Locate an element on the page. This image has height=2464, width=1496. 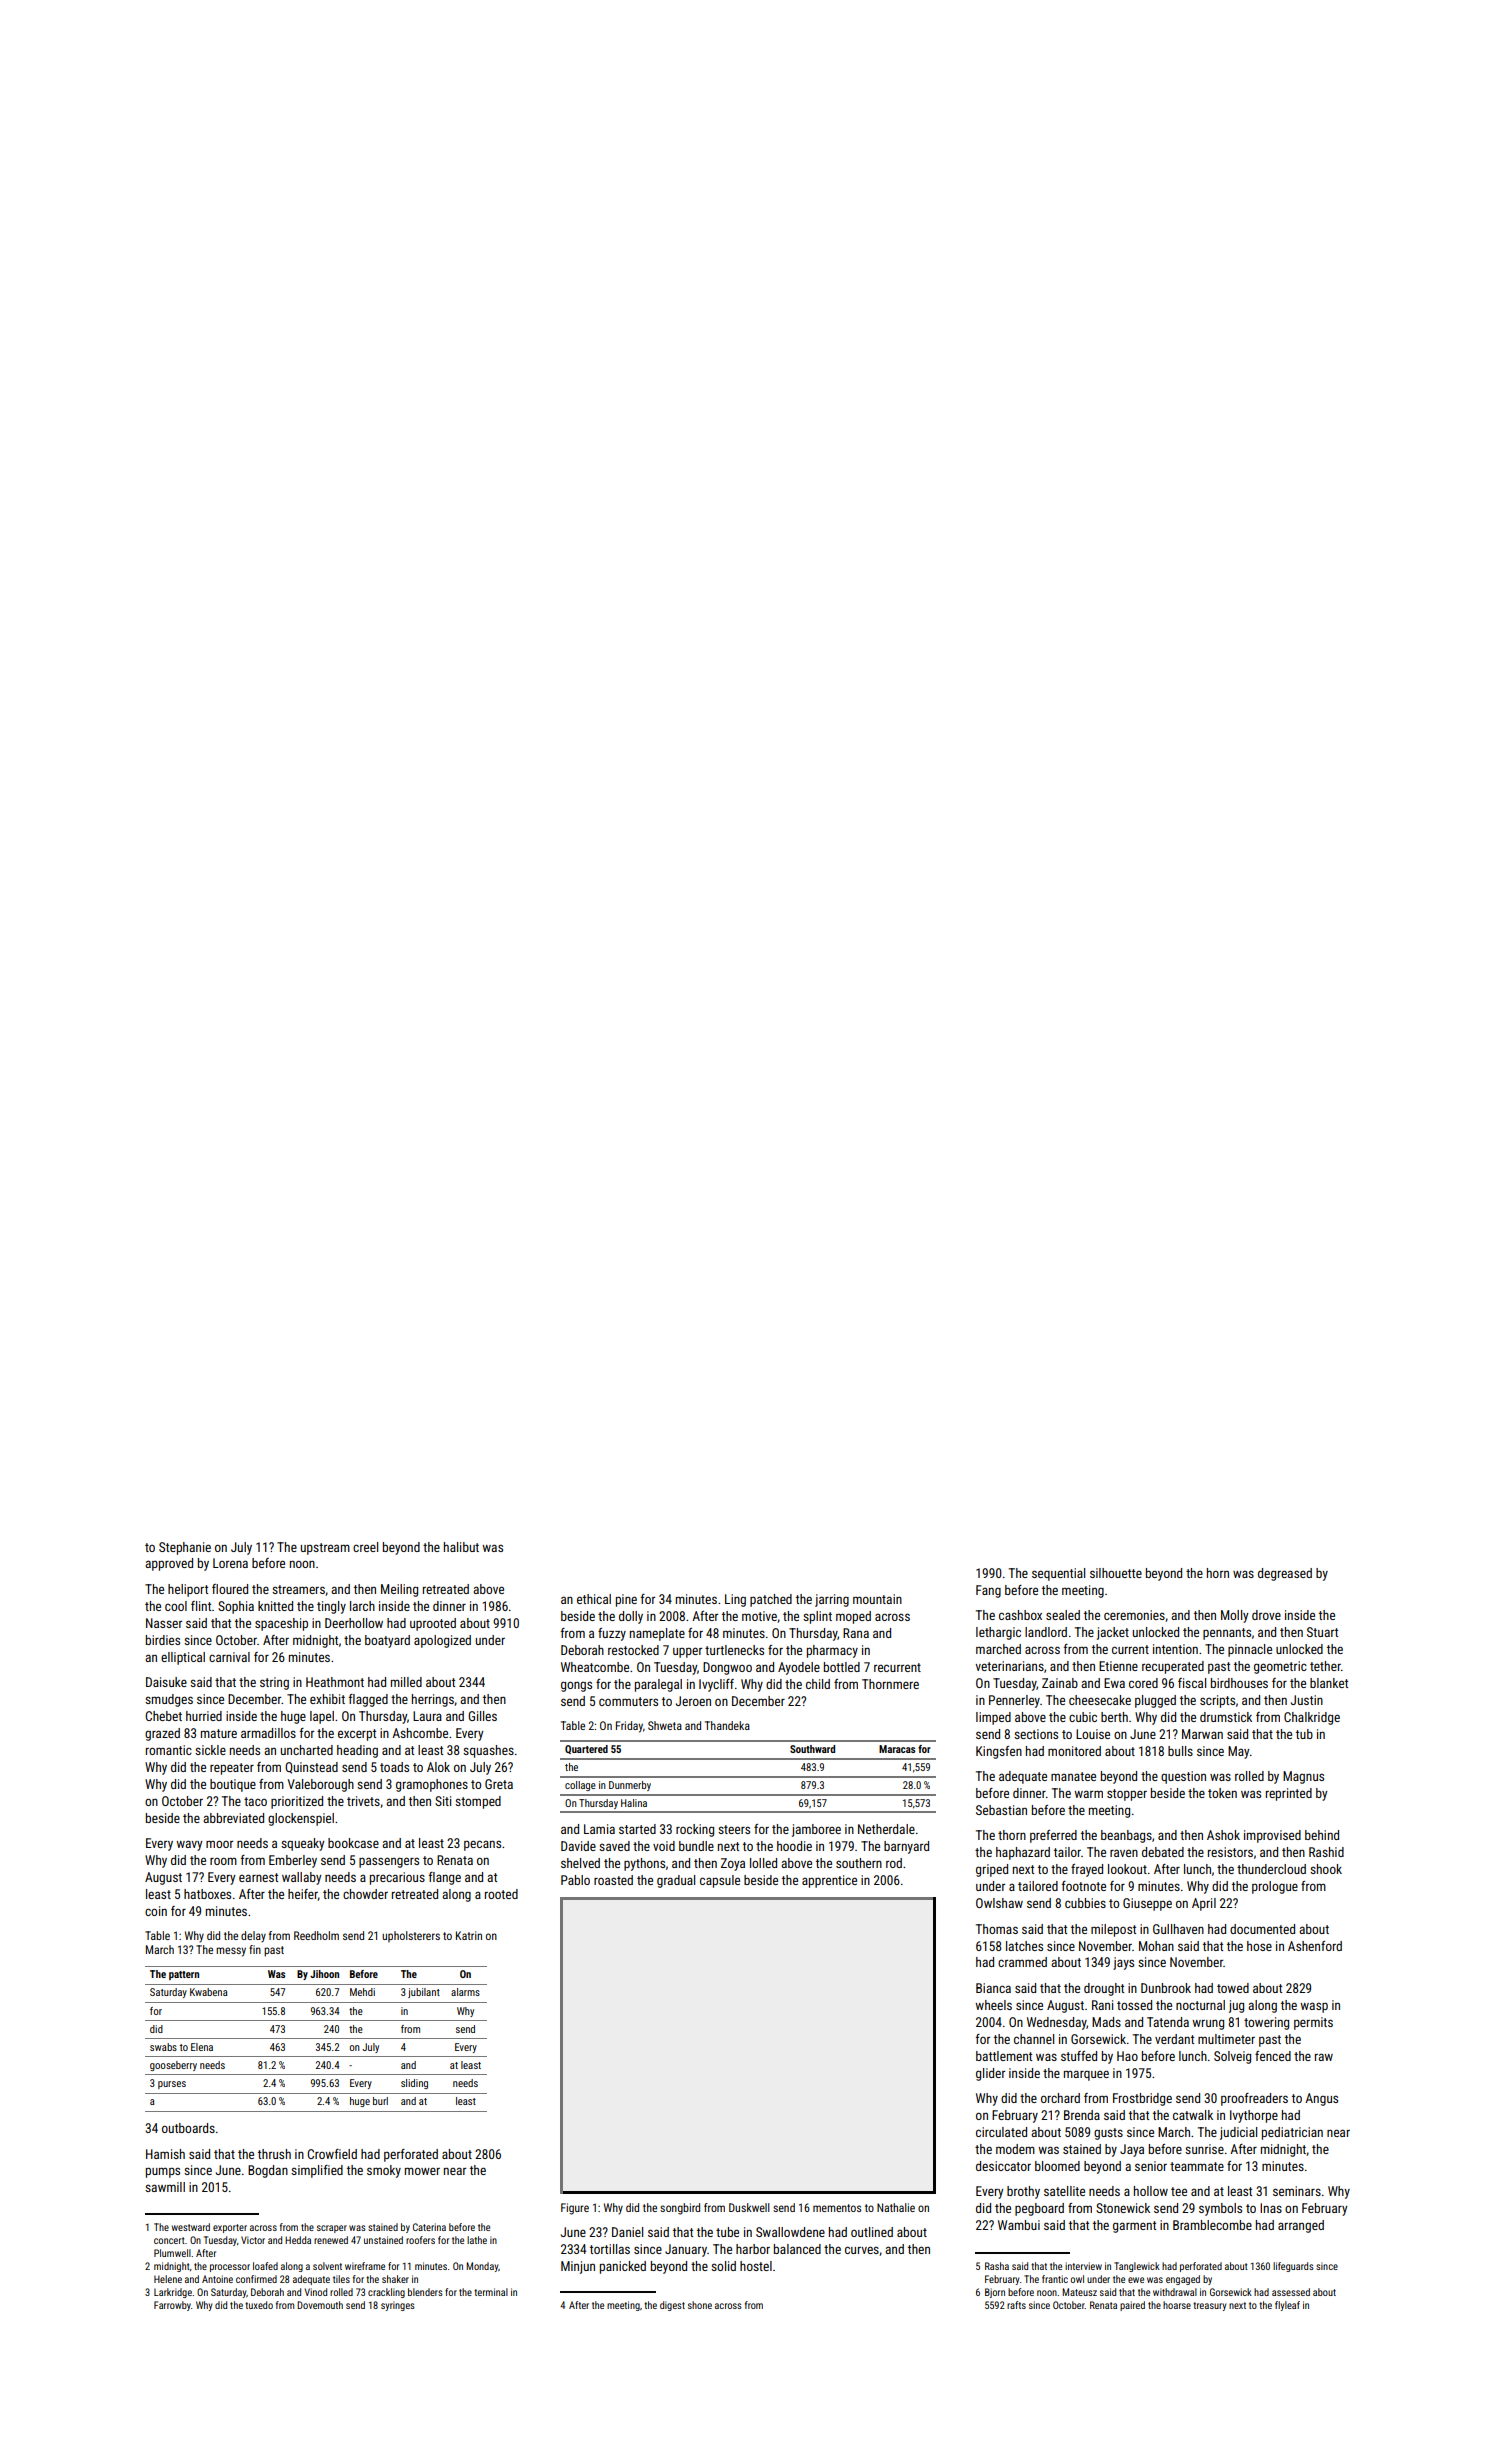
jamboree is located at coordinates (816, 1830).
